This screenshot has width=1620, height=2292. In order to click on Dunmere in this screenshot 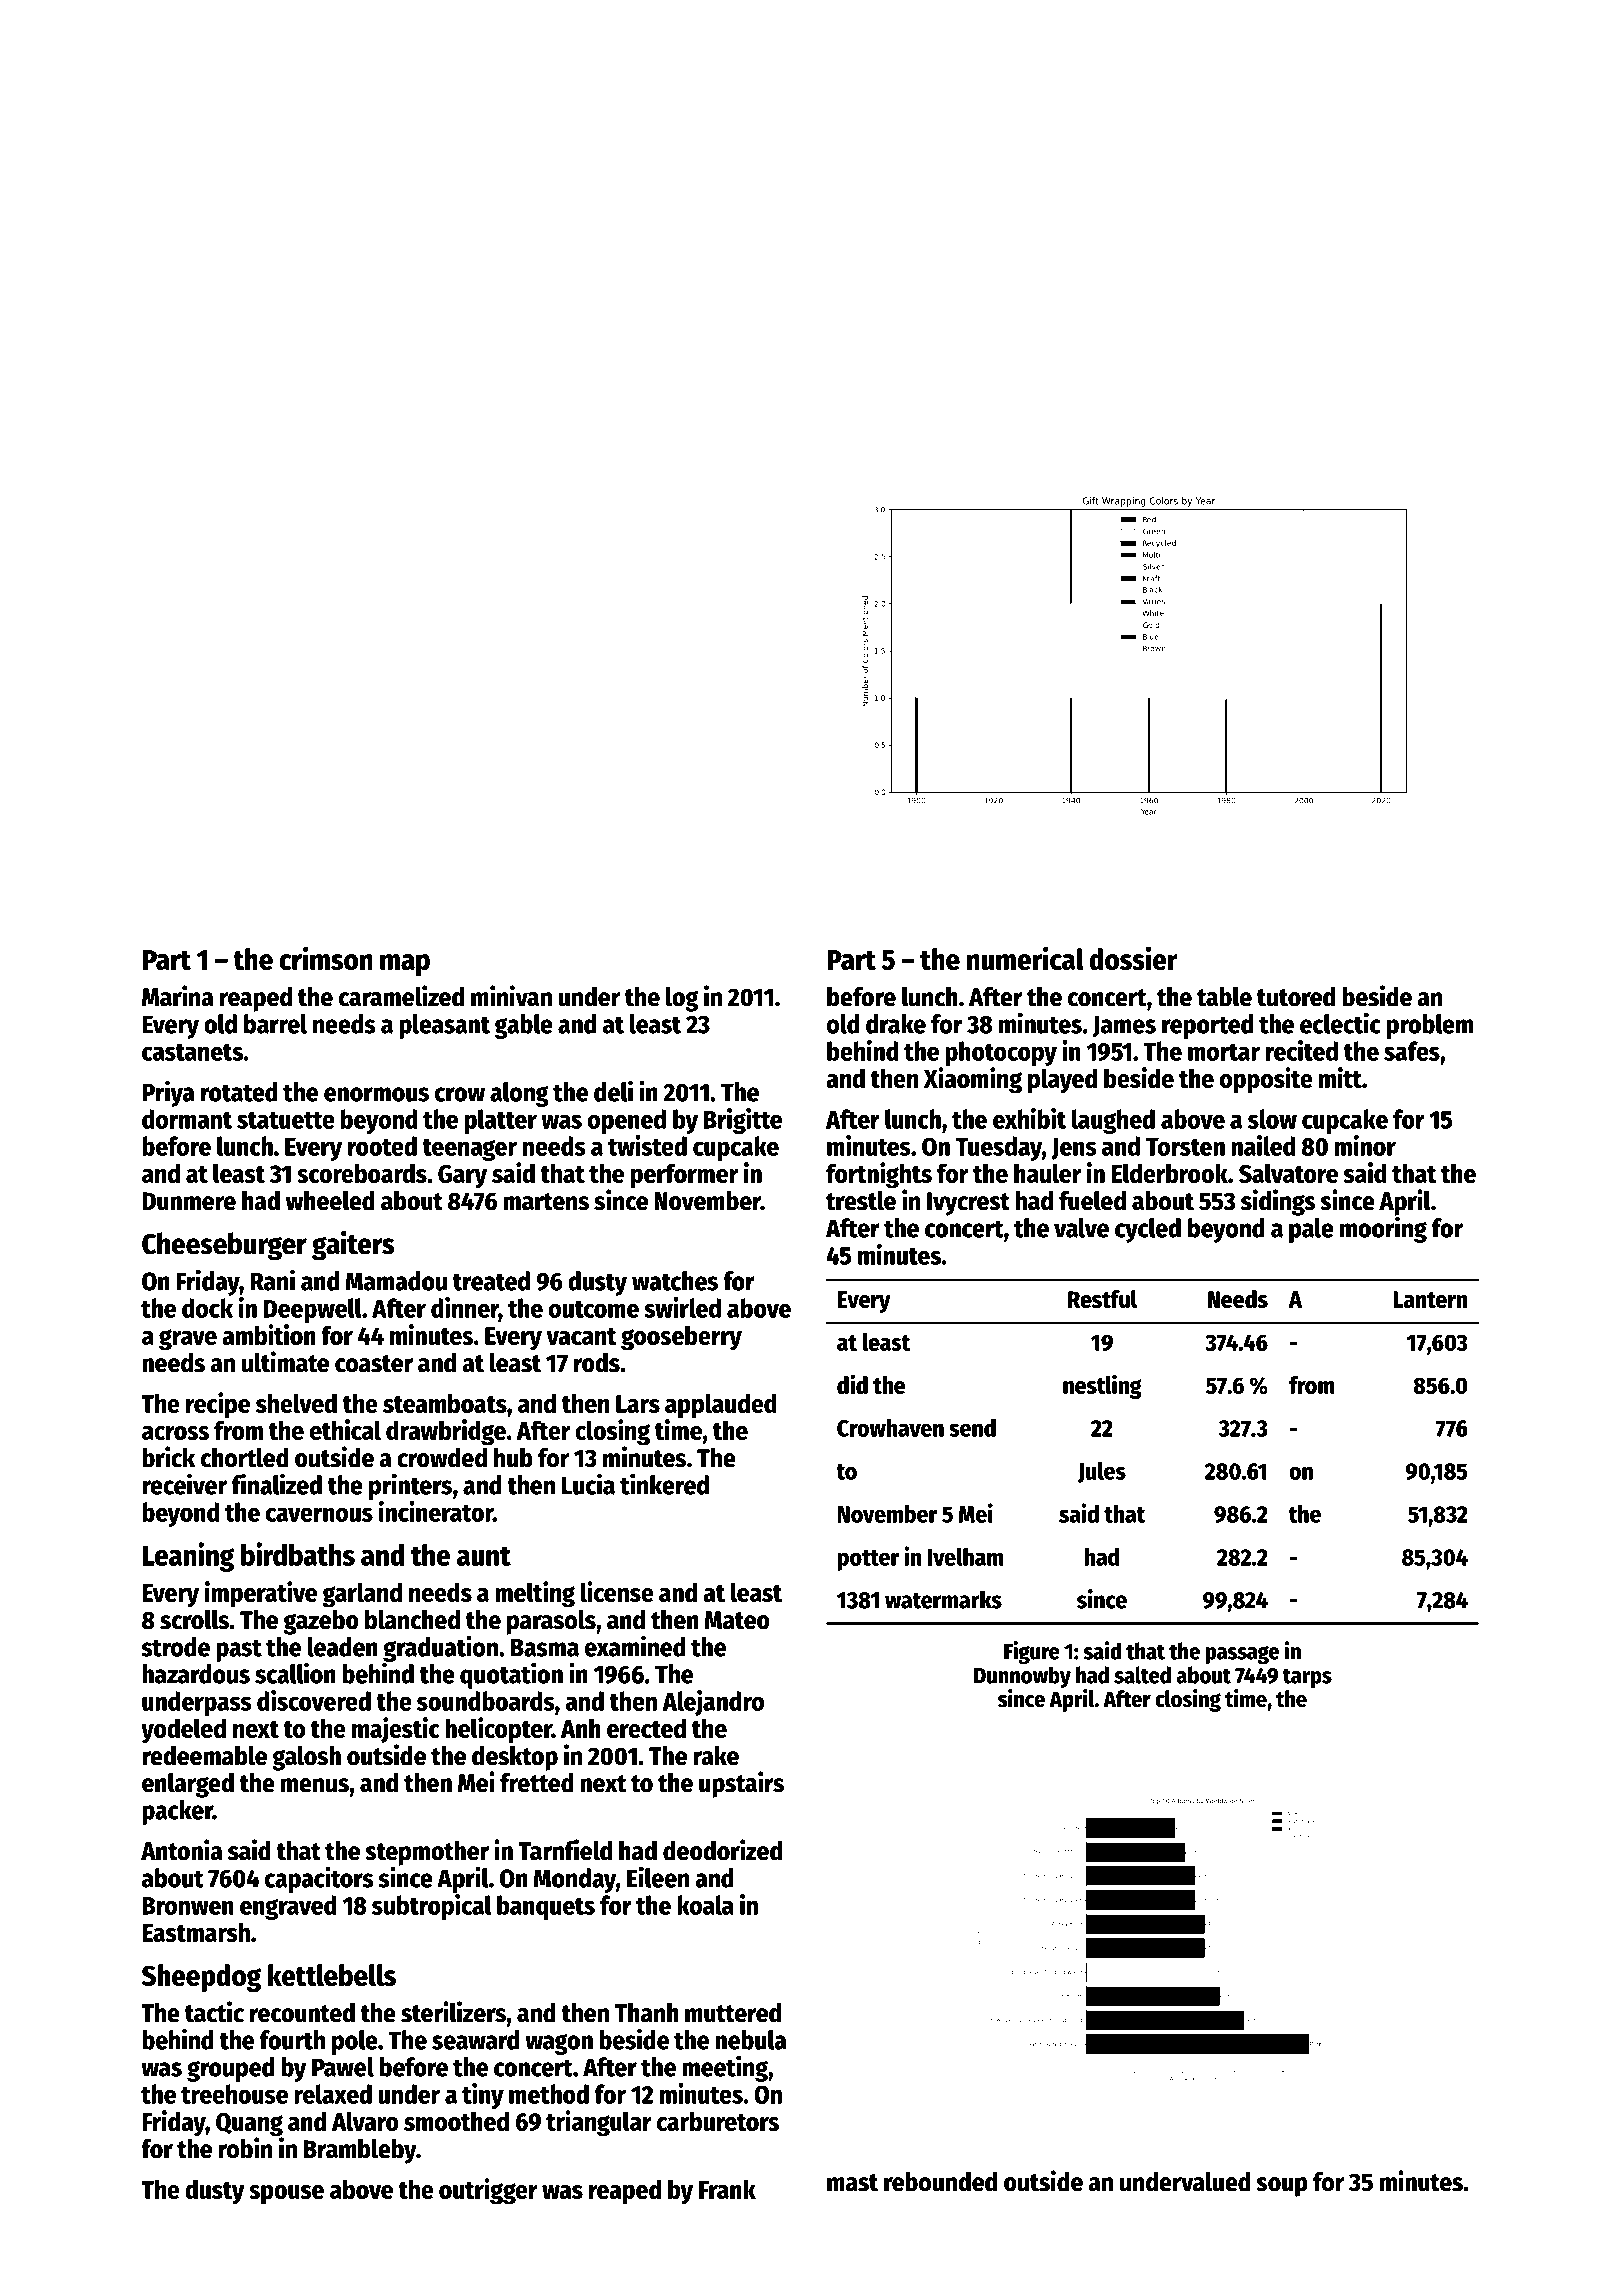, I will do `click(189, 1201)`.
